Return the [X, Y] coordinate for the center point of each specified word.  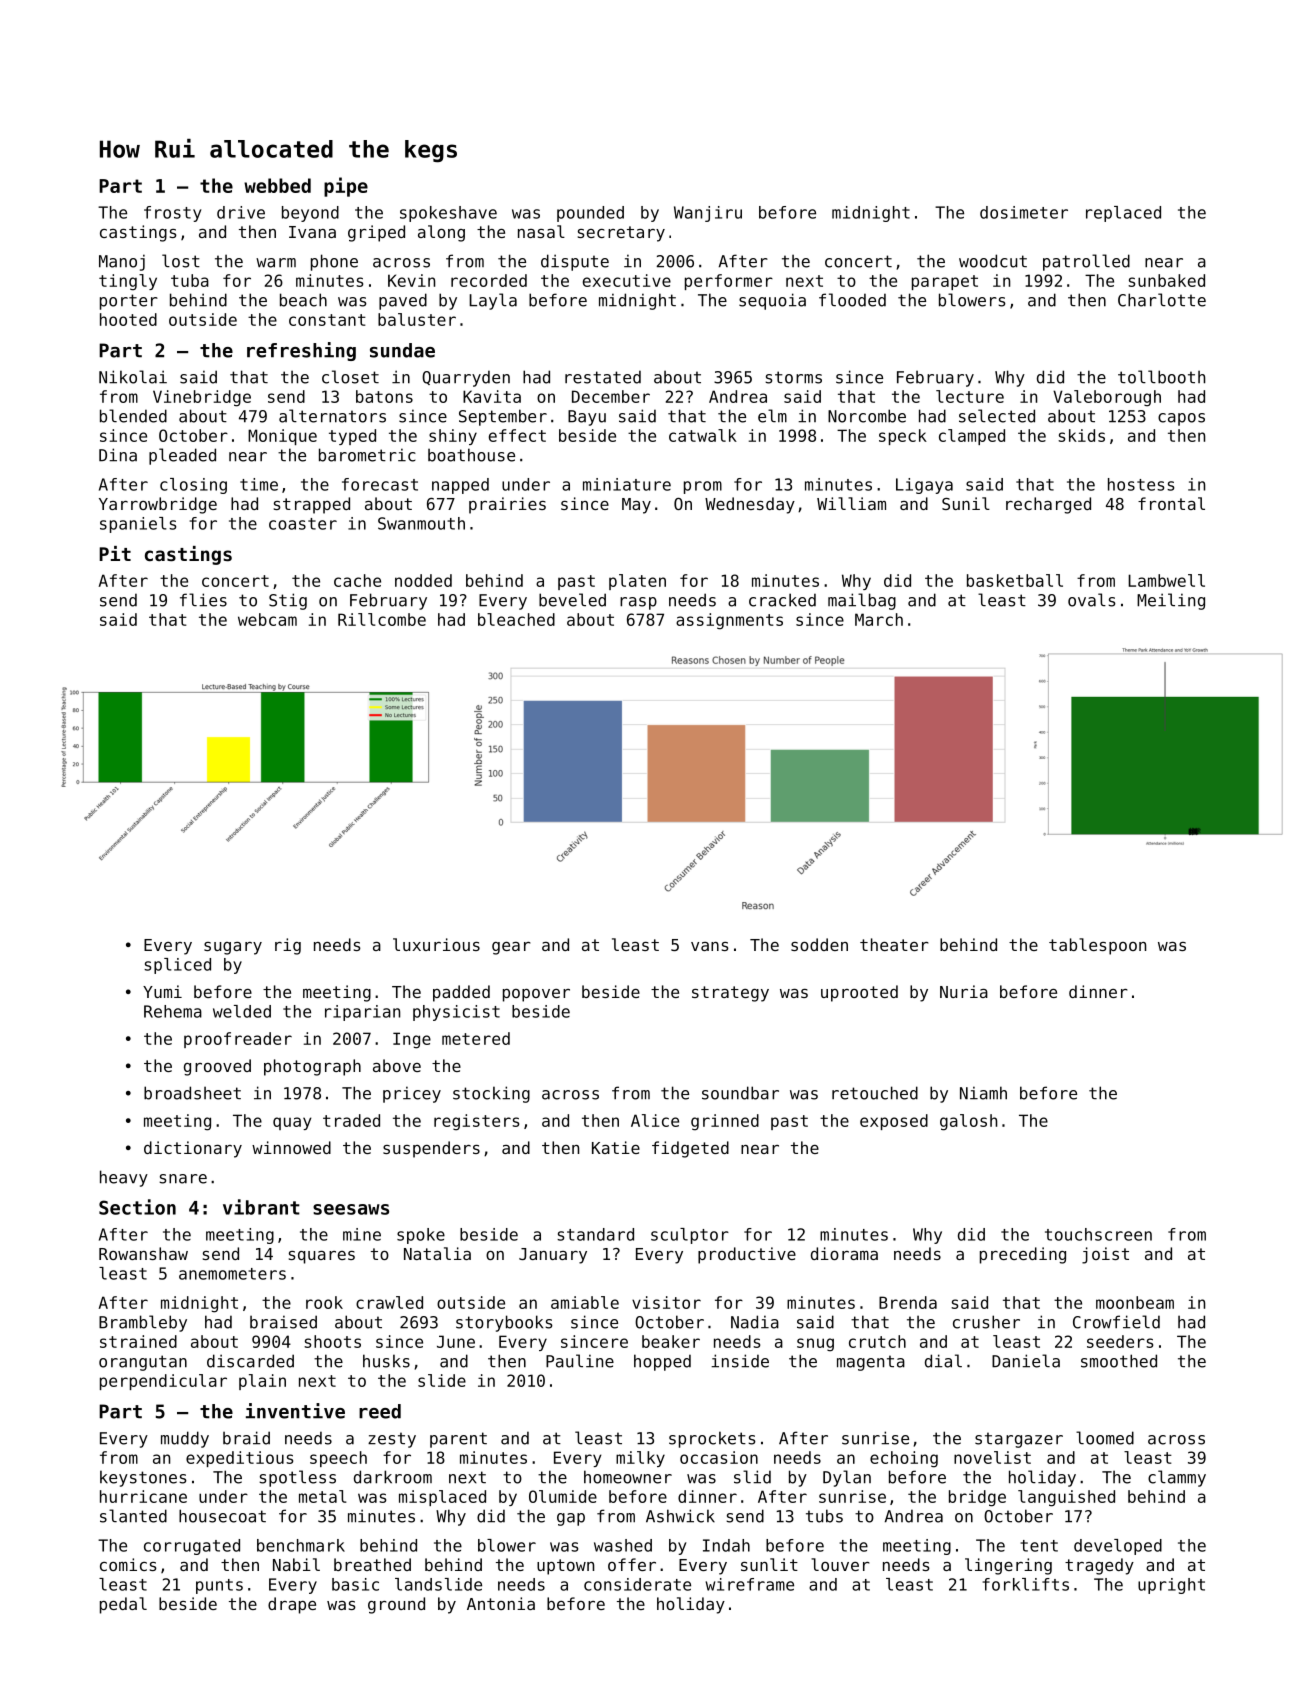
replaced [1123, 214]
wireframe [749, 1584]
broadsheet [192, 1093]
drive [241, 212]
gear [511, 948]
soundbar [740, 1093]
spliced [177, 966]
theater [894, 944]
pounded [590, 214]
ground [396, 1605]
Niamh [983, 1093]
